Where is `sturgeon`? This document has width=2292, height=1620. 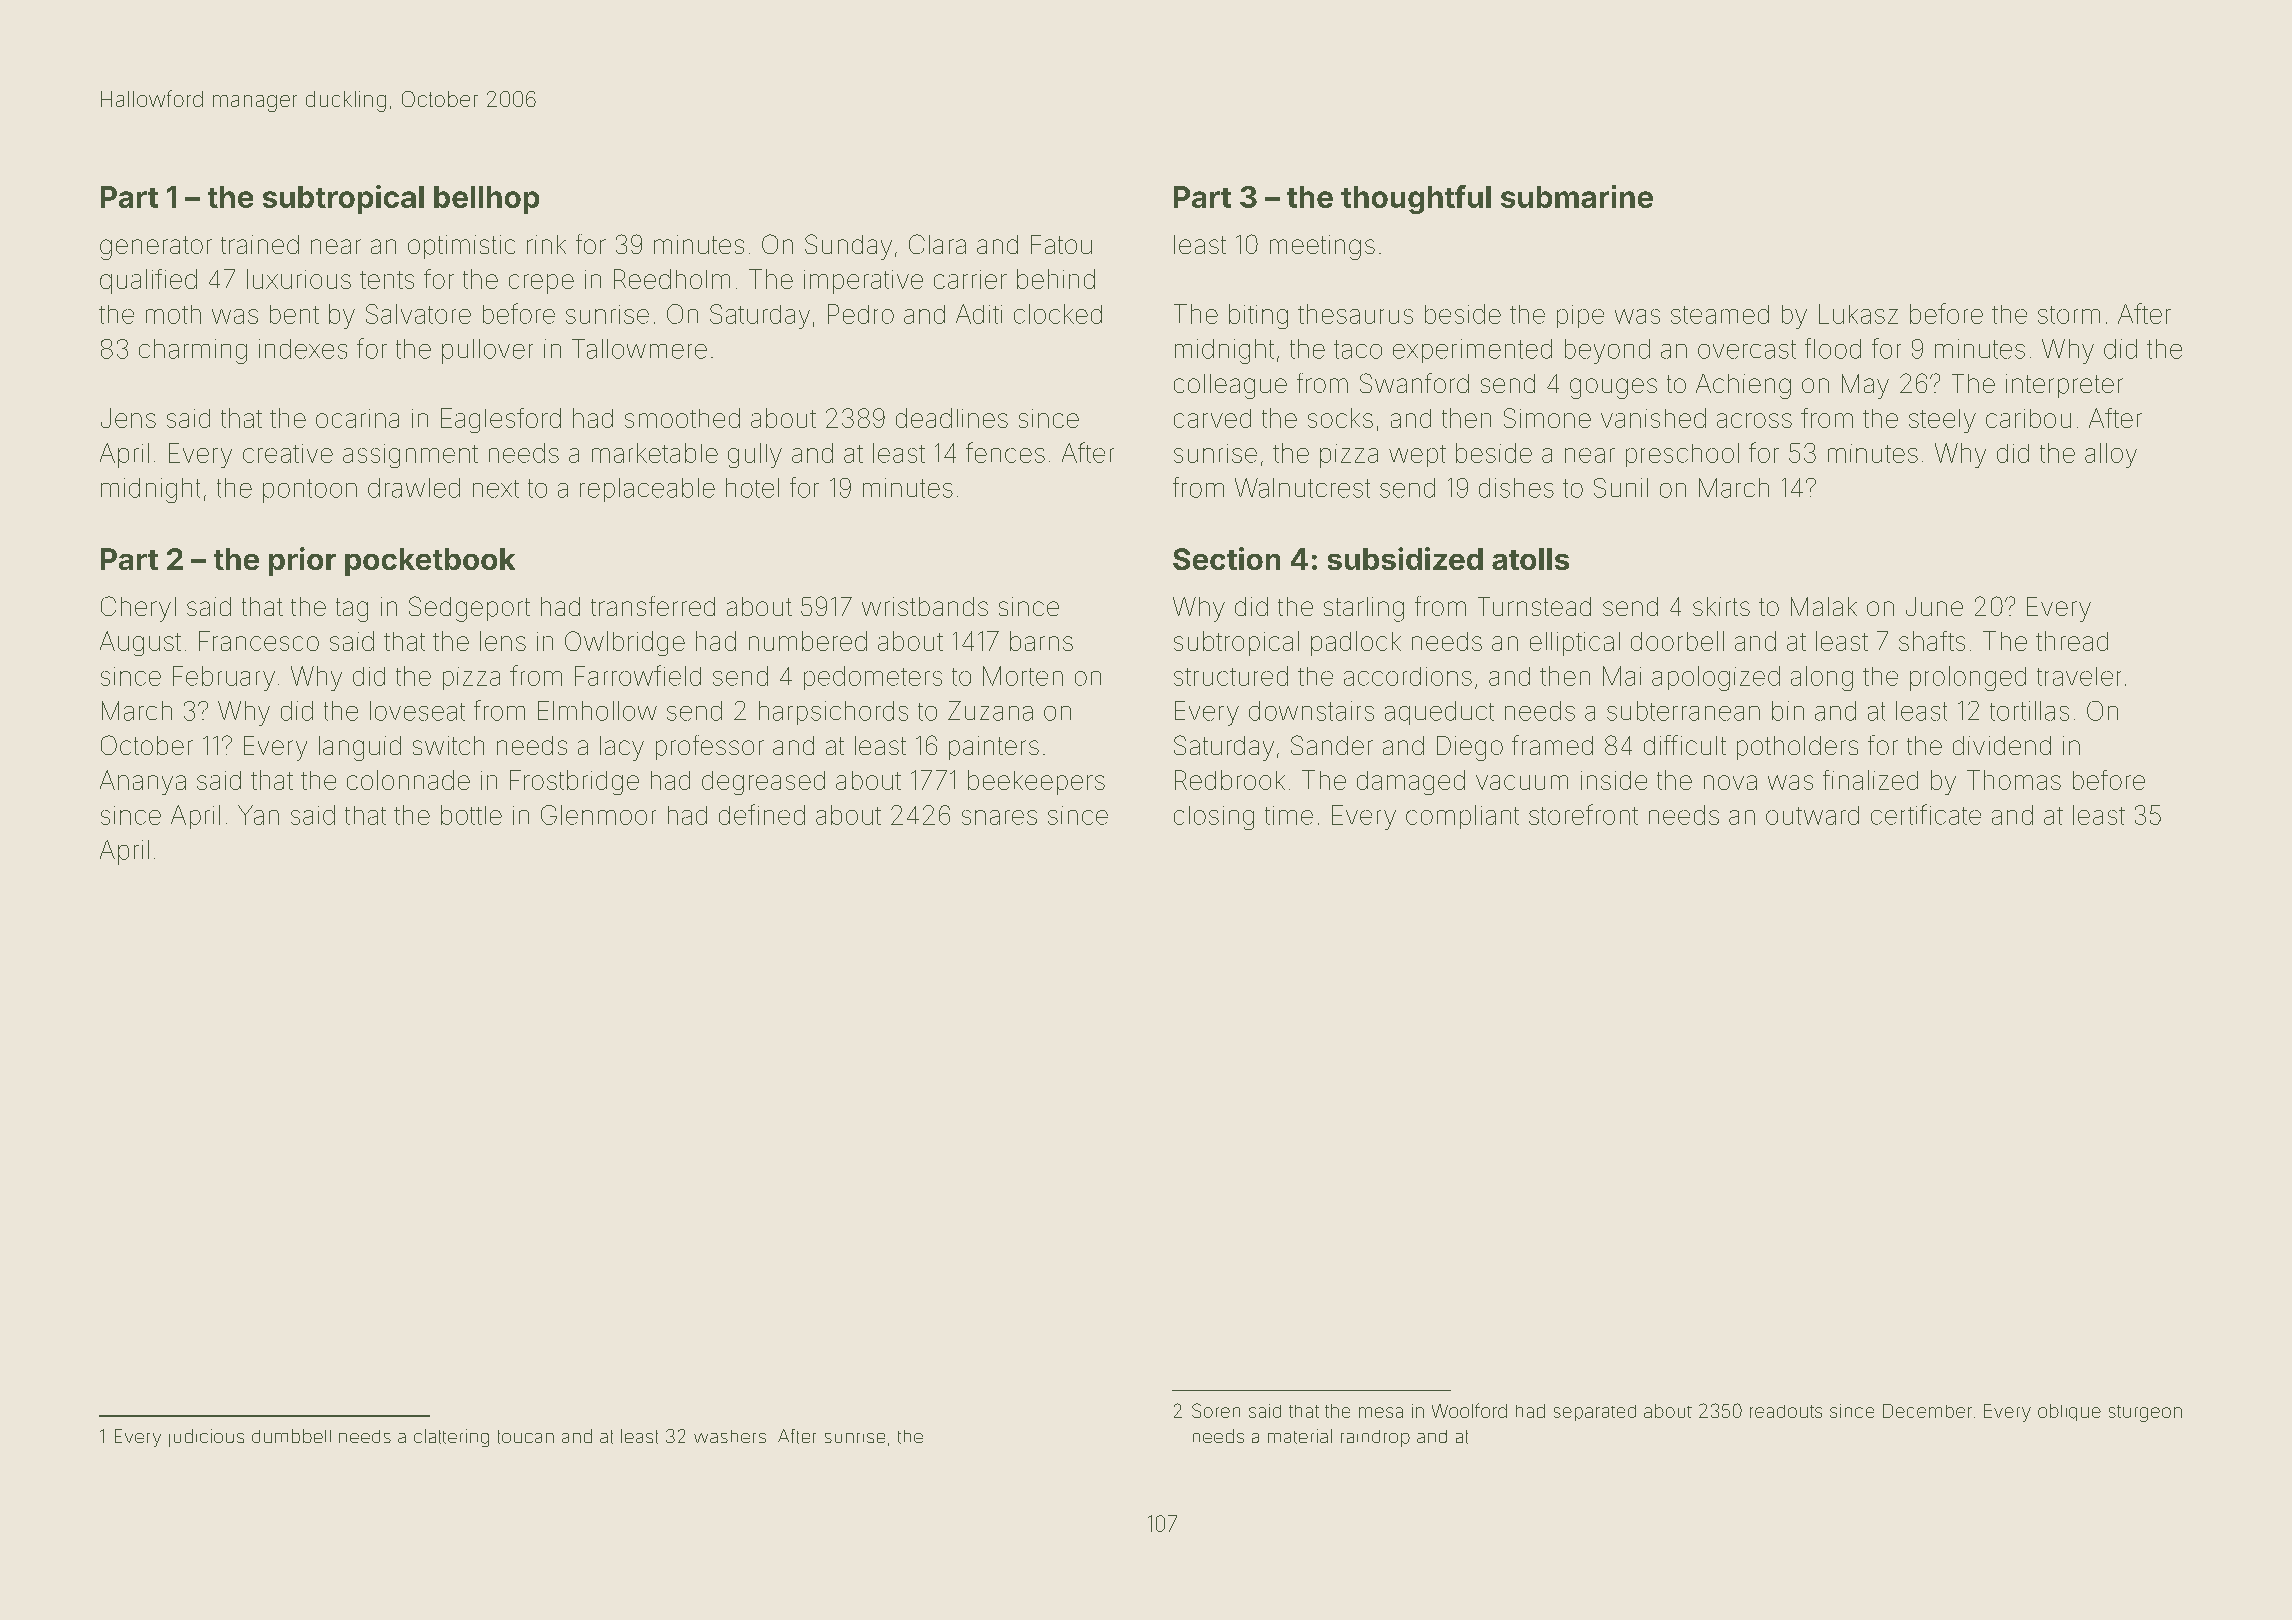
sturgeon is located at coordinates (2145, 1413).
